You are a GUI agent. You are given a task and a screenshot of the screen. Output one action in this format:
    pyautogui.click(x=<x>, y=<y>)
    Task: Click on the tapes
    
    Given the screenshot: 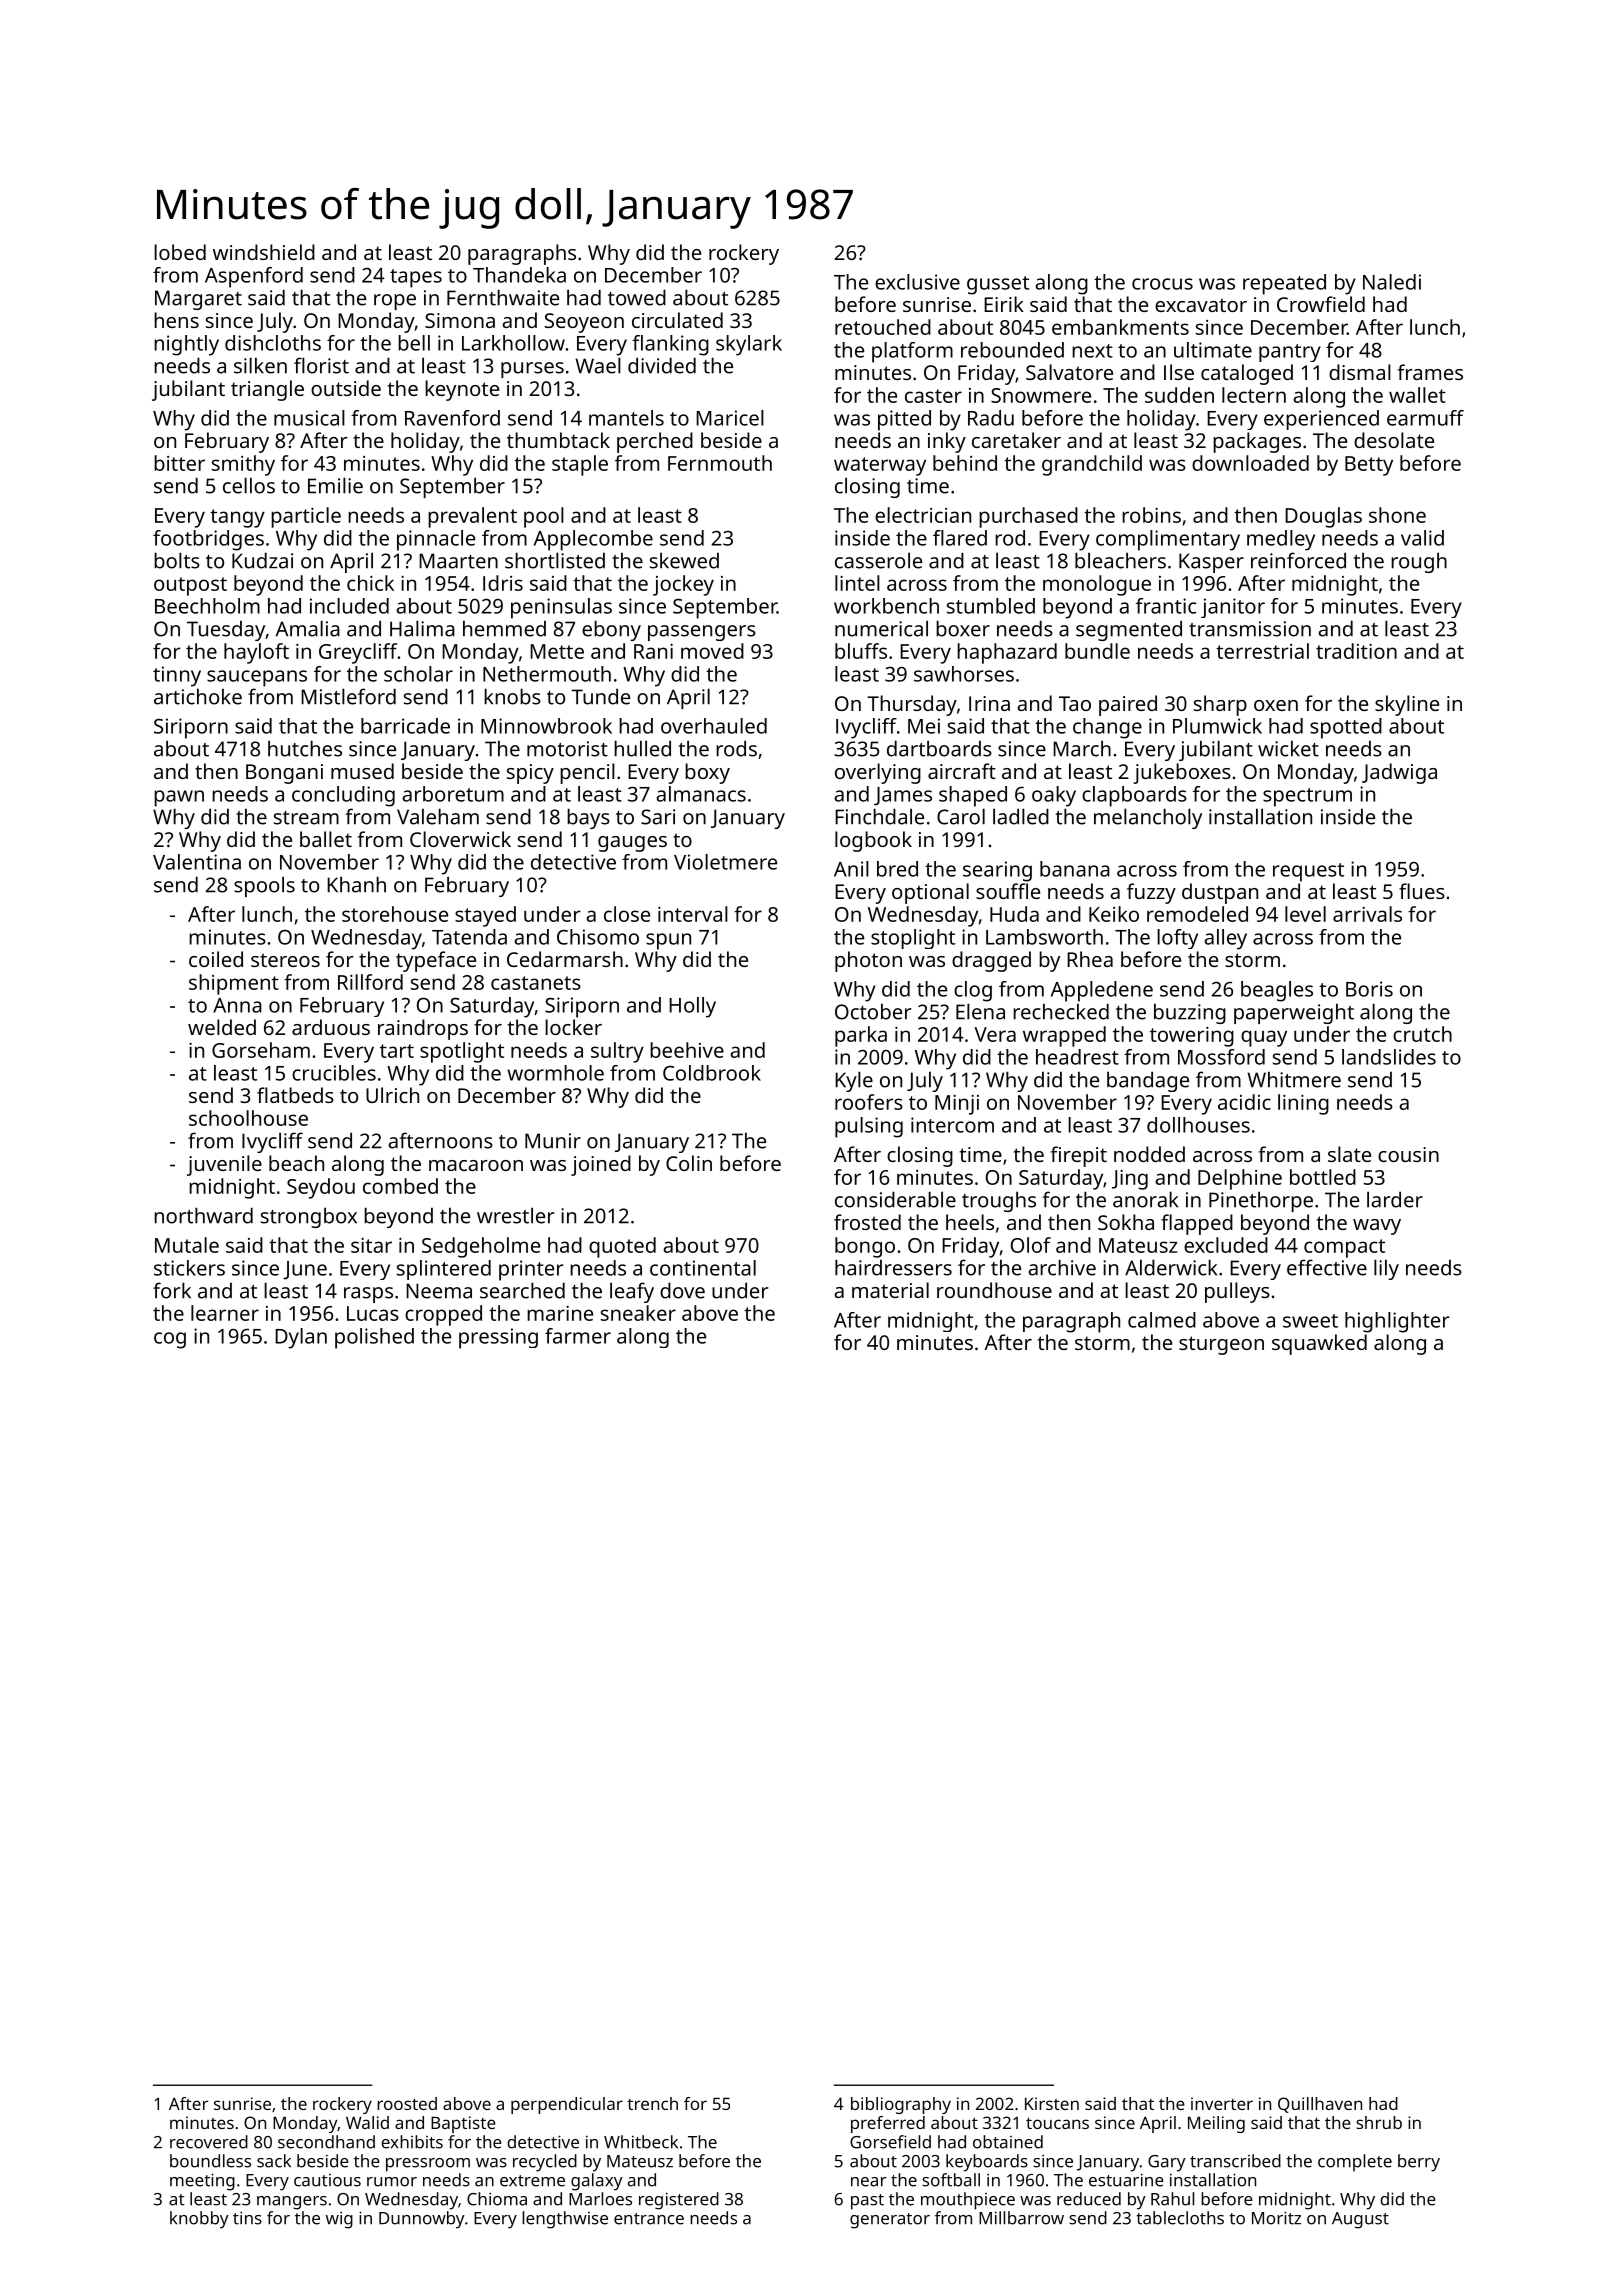 What is the action you would take?
    pyautogui.click(x=416, y=278)
